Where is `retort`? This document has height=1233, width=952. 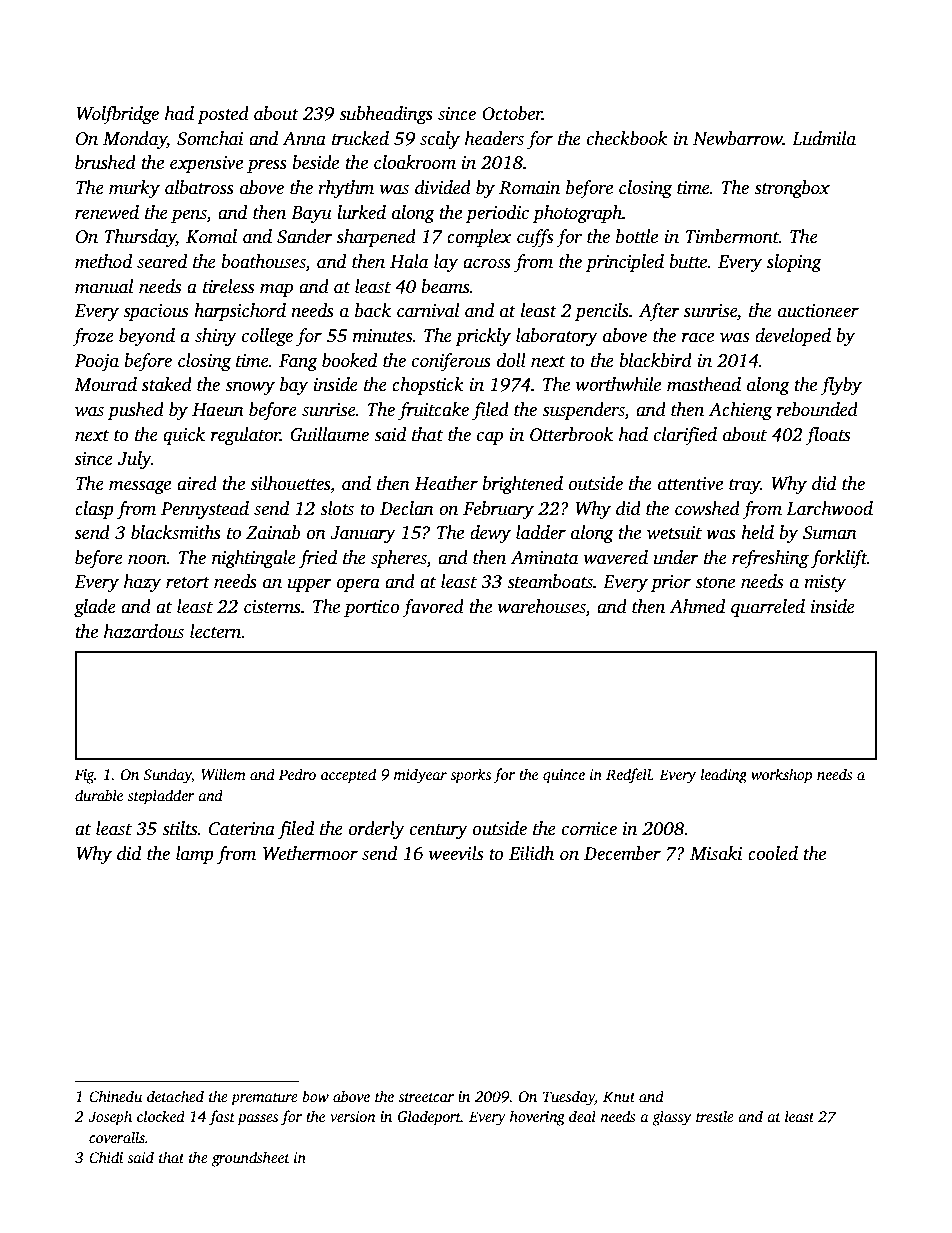
retort is located at coordinates (188, 583).
